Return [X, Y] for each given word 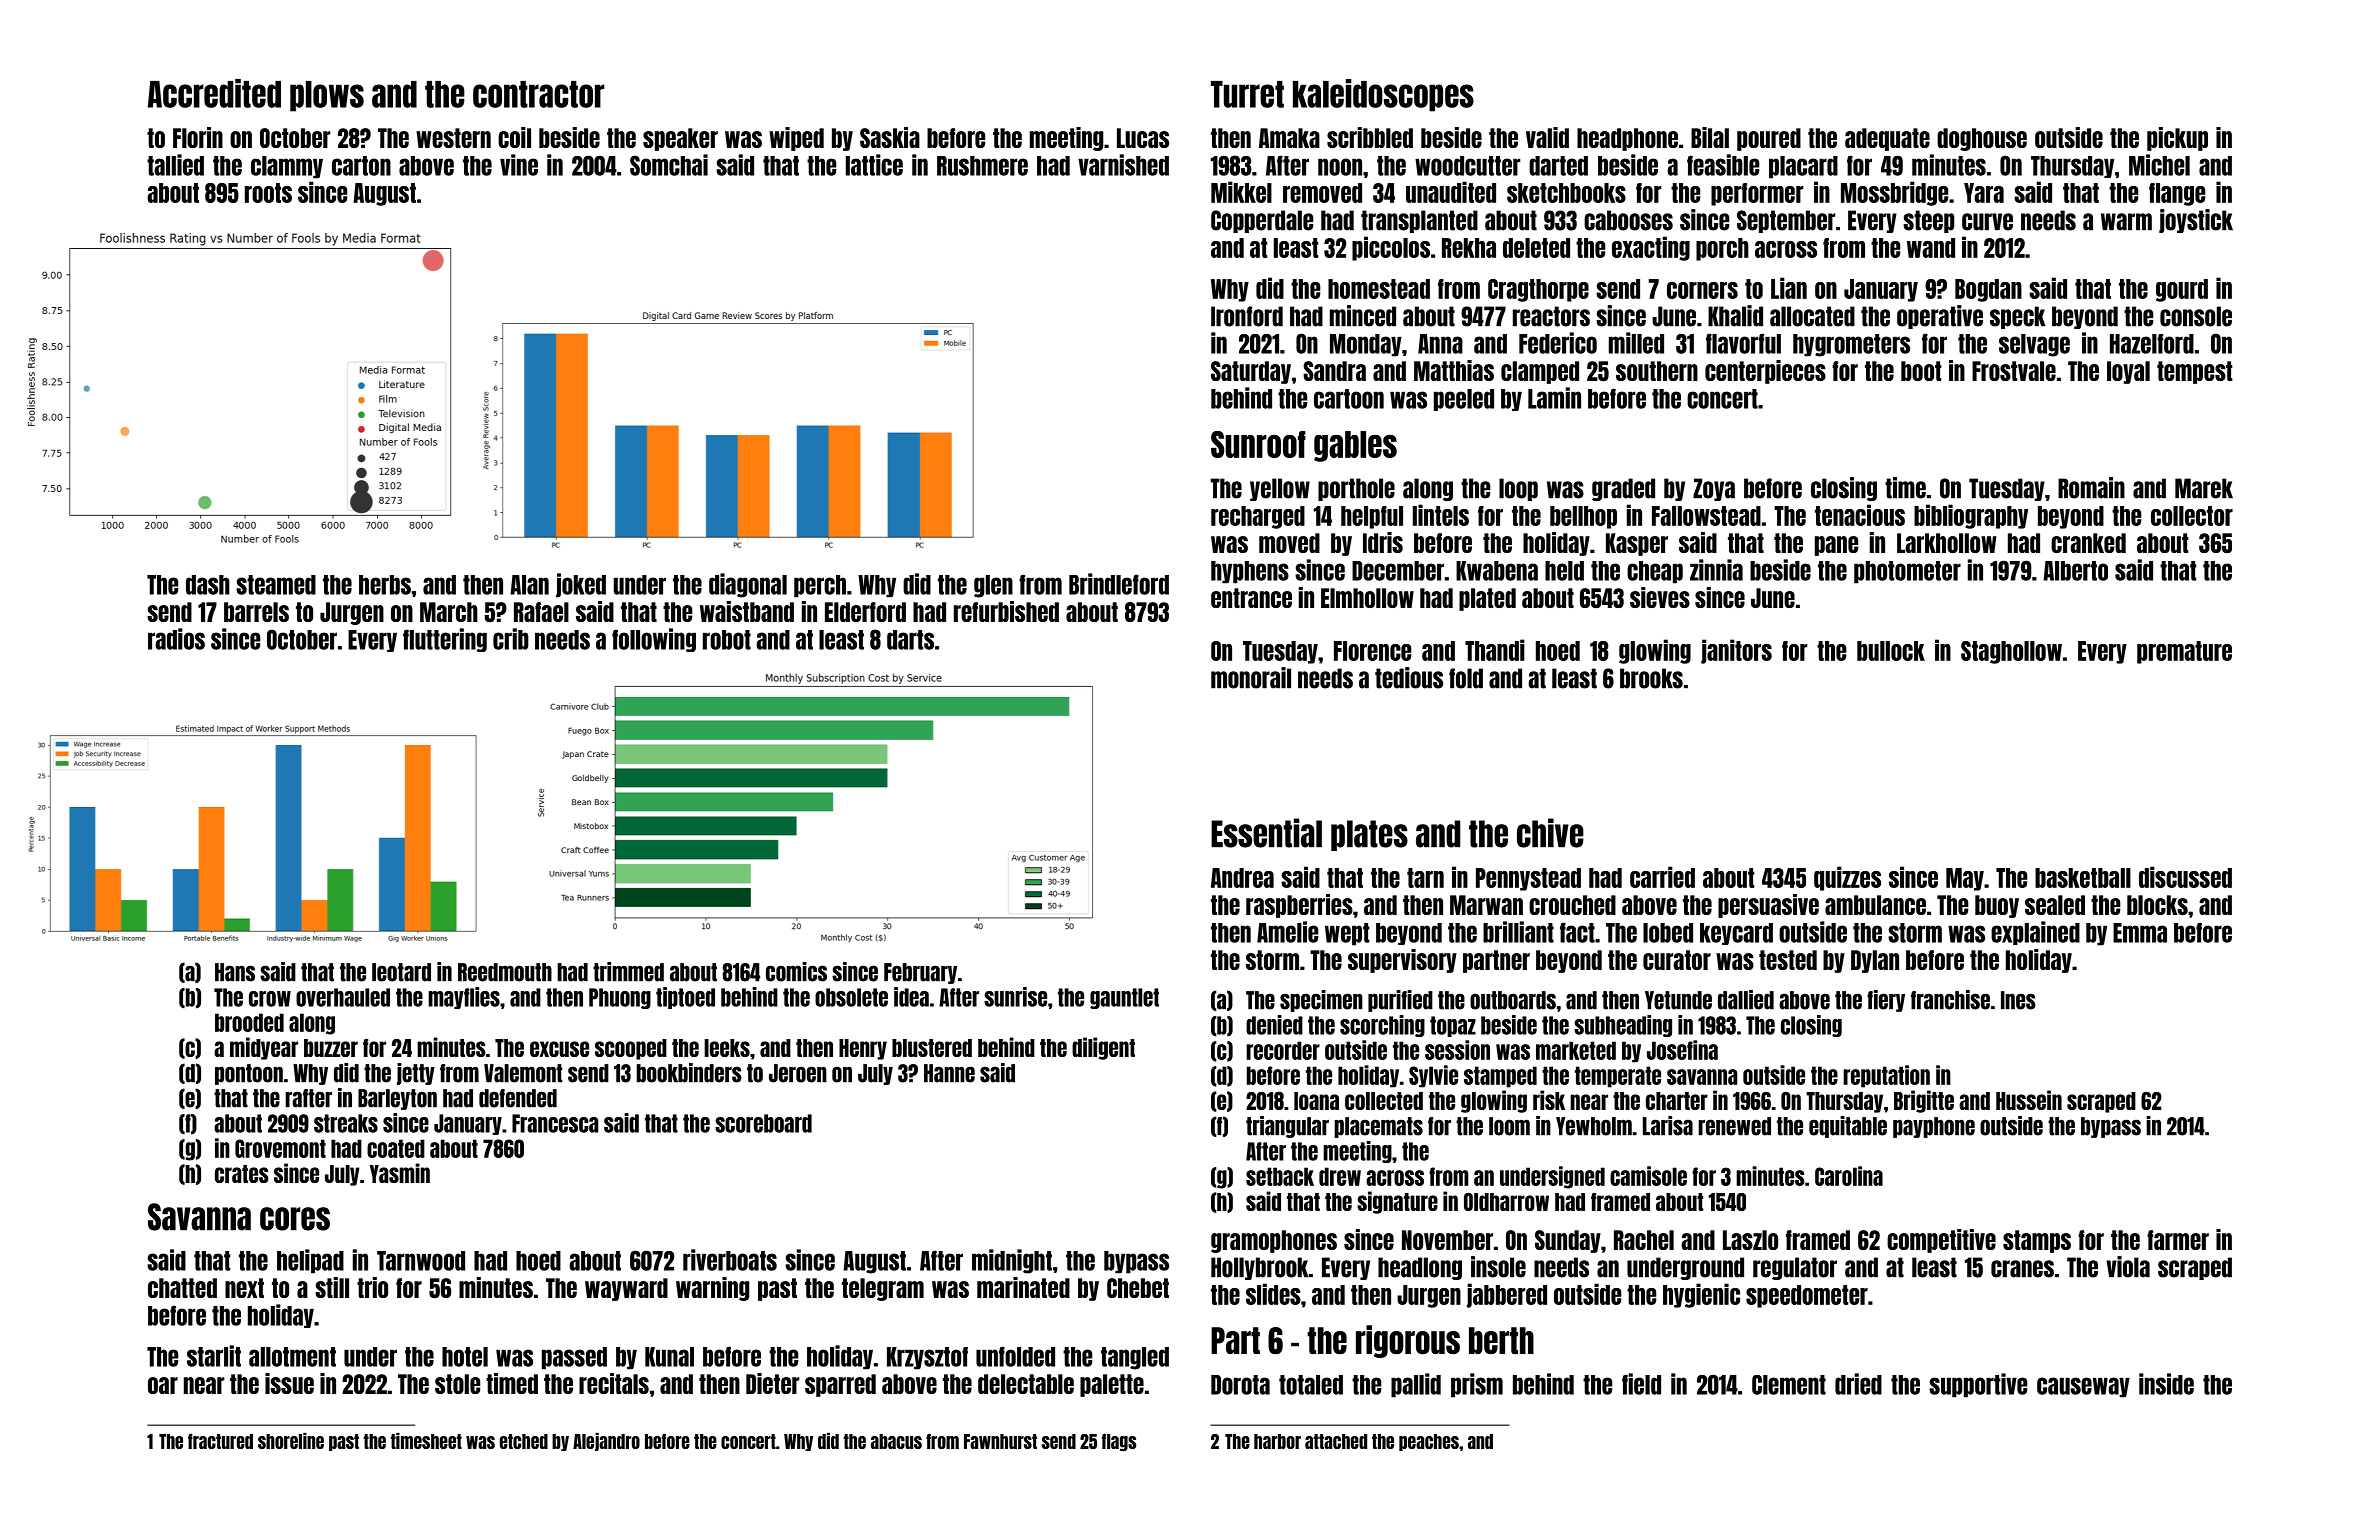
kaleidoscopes [1383, 95]
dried [1858, 1384]
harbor [1277, 1441]
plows [327, 96]
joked [581, 585]
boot [1921, 371]
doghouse [1982, 139]
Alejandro [606, 1442]
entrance [1251, 598]
